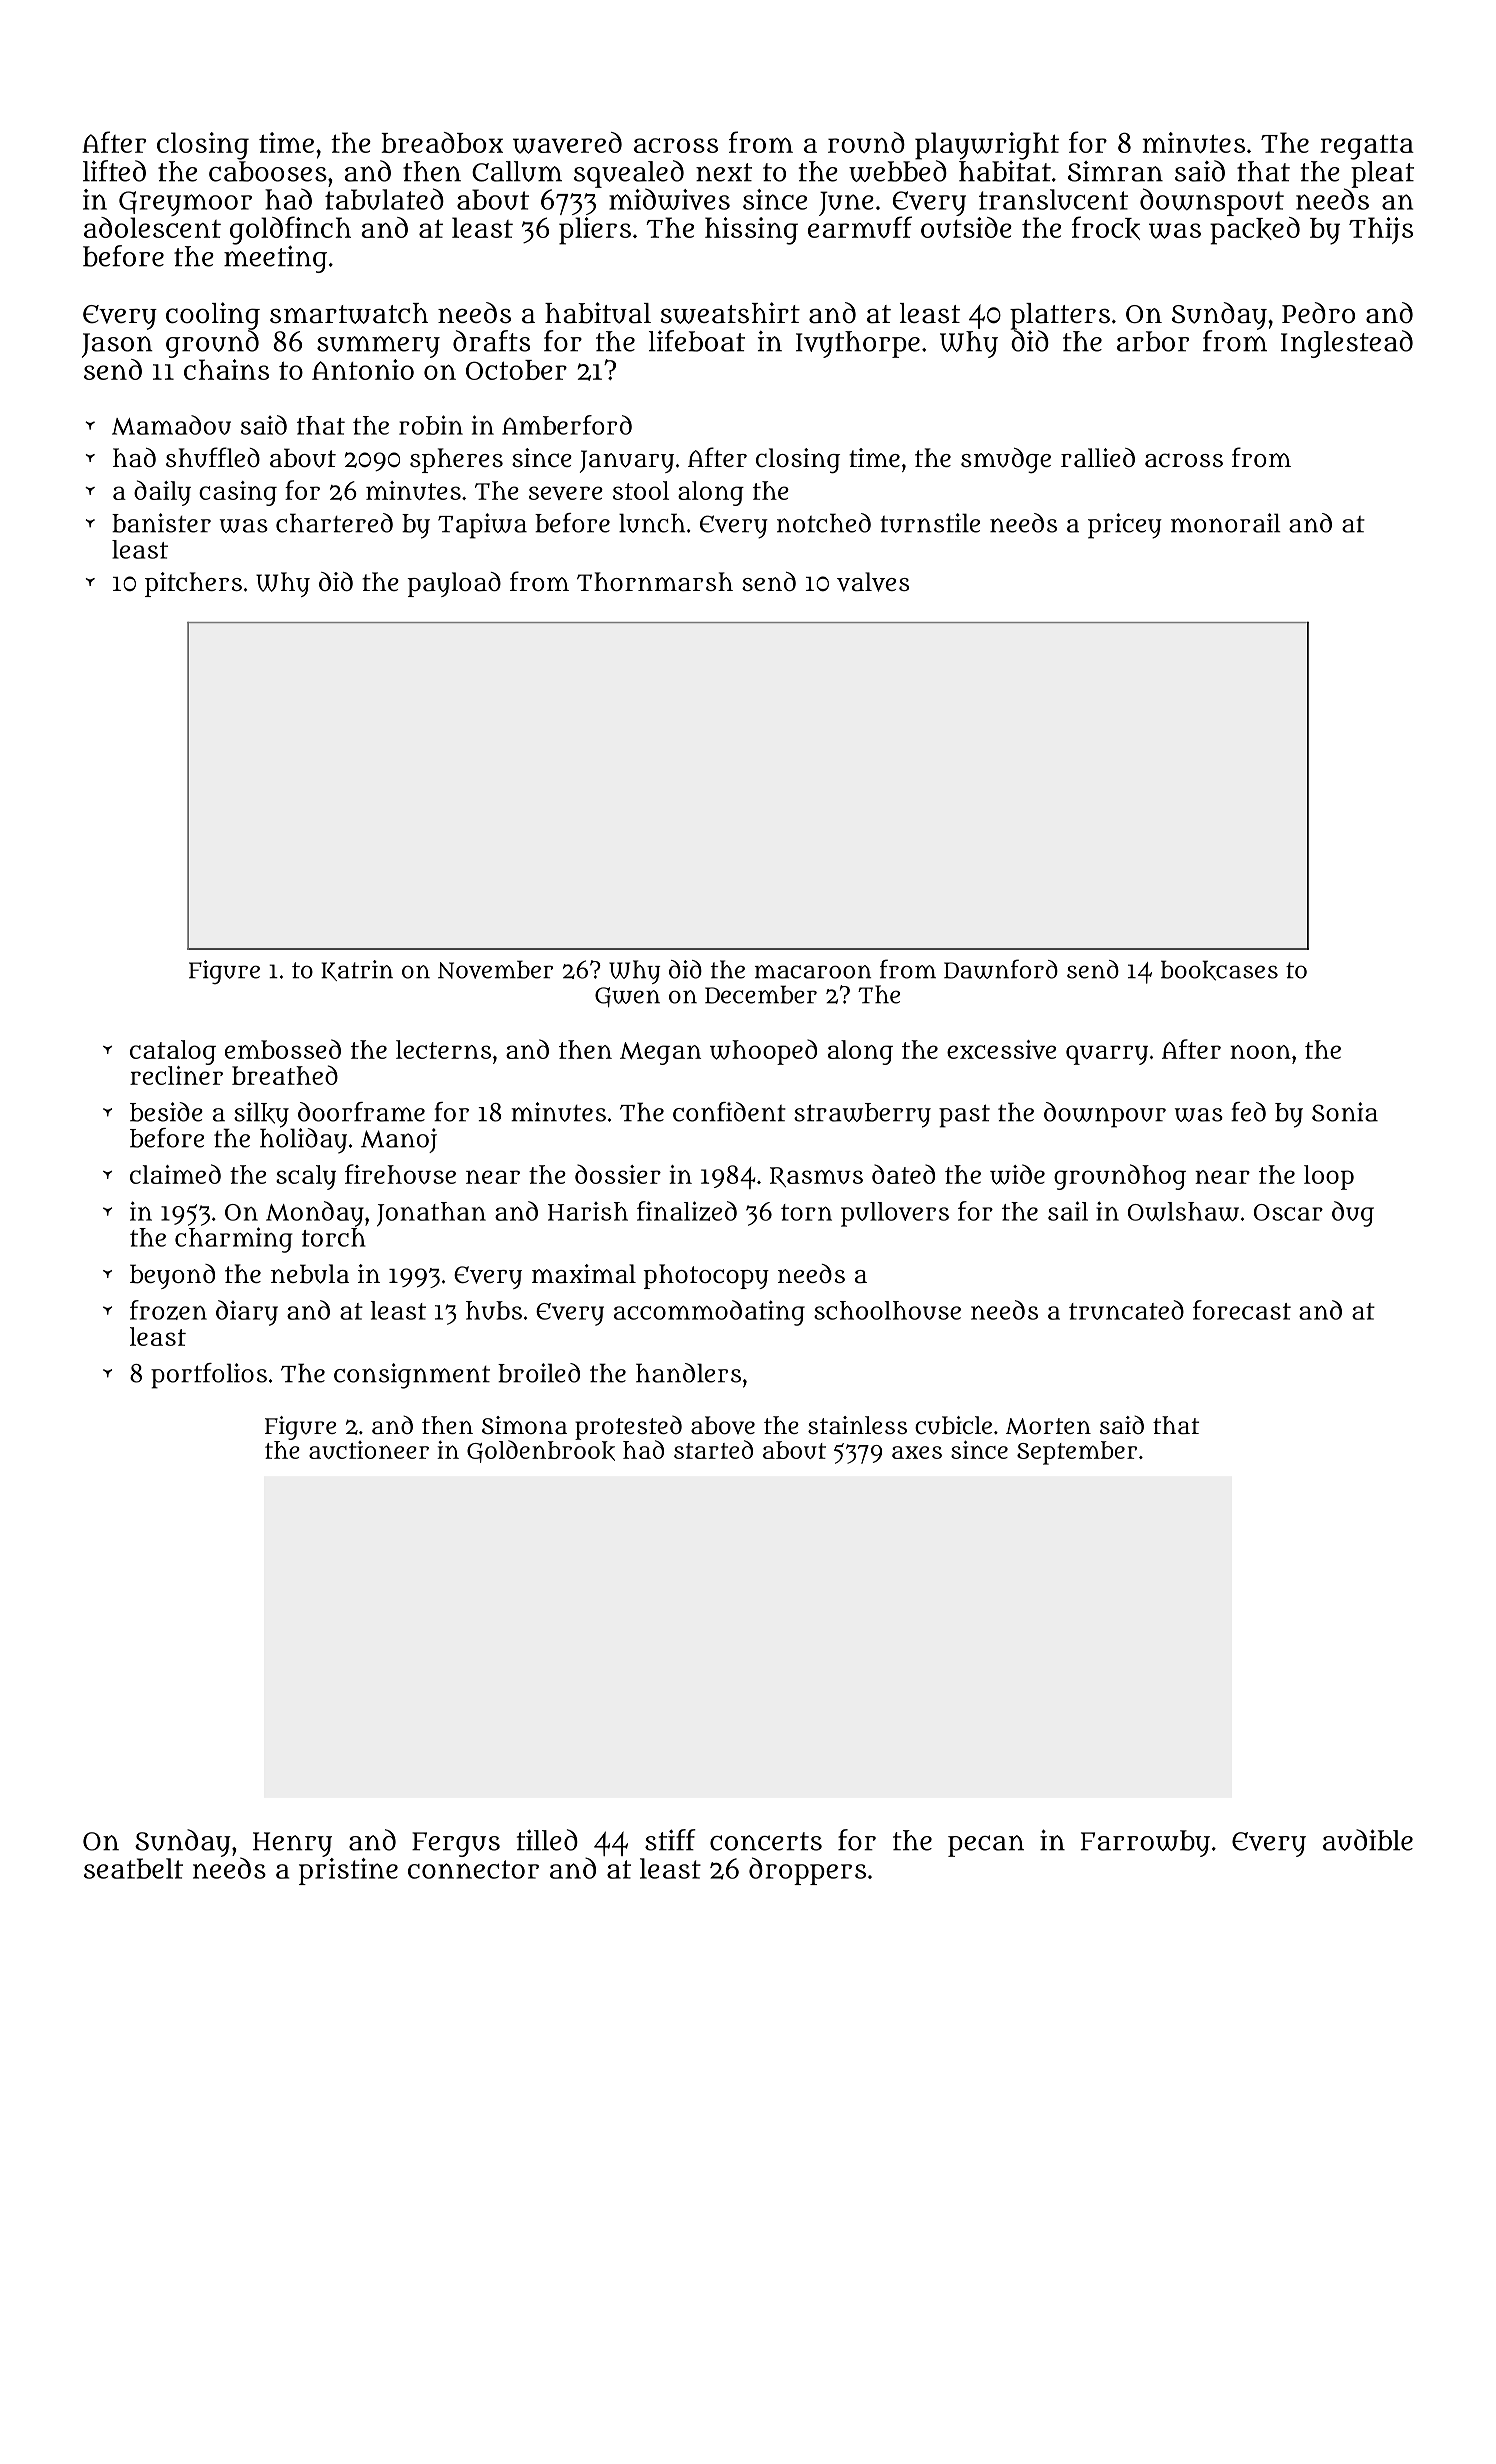  What do you see at coordinates (813, 972) in the document?
I see `macaroon` at bounding box center [813, 972].
